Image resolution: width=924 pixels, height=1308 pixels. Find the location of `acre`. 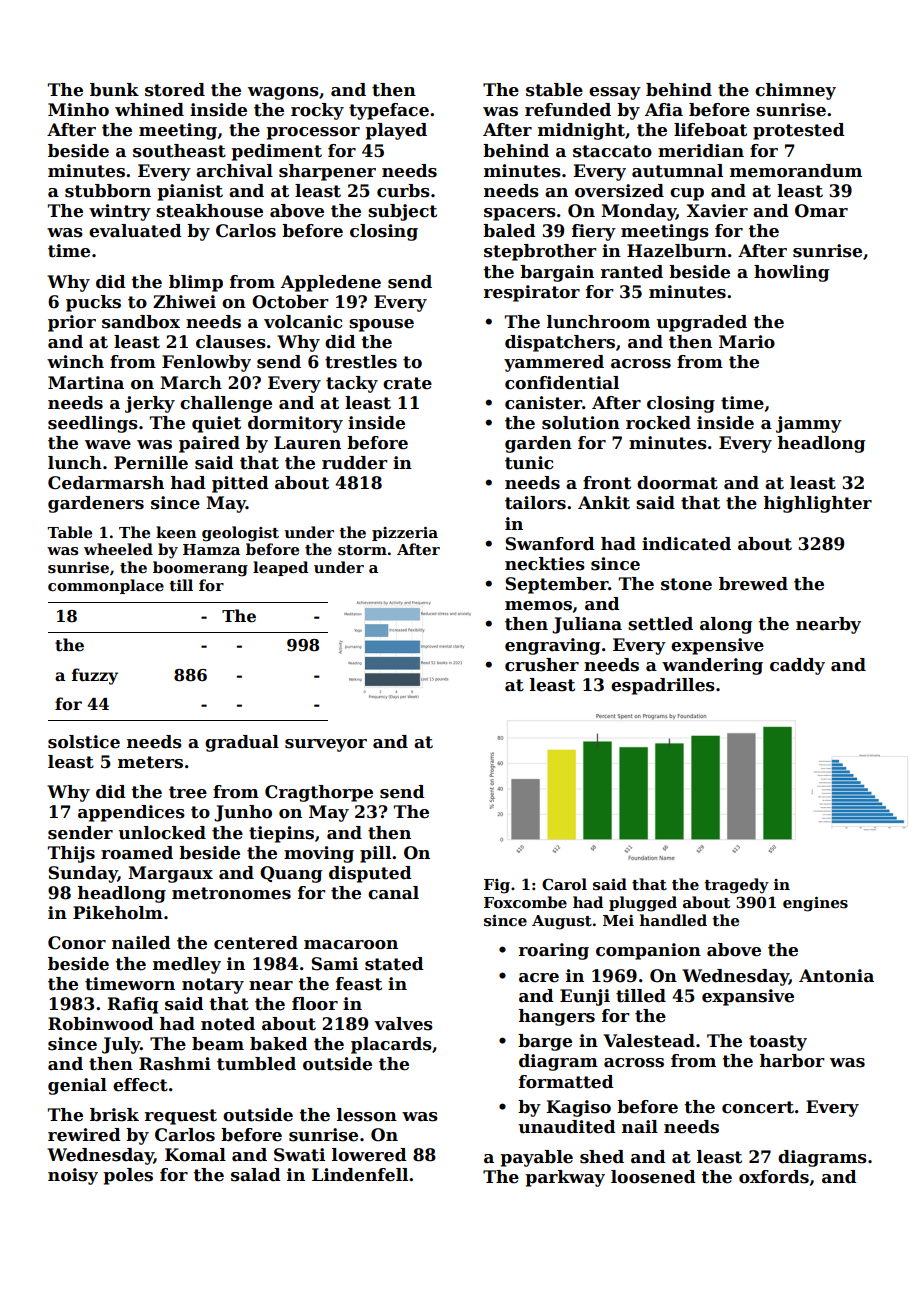

acre is located at coordinates (539, 978).
